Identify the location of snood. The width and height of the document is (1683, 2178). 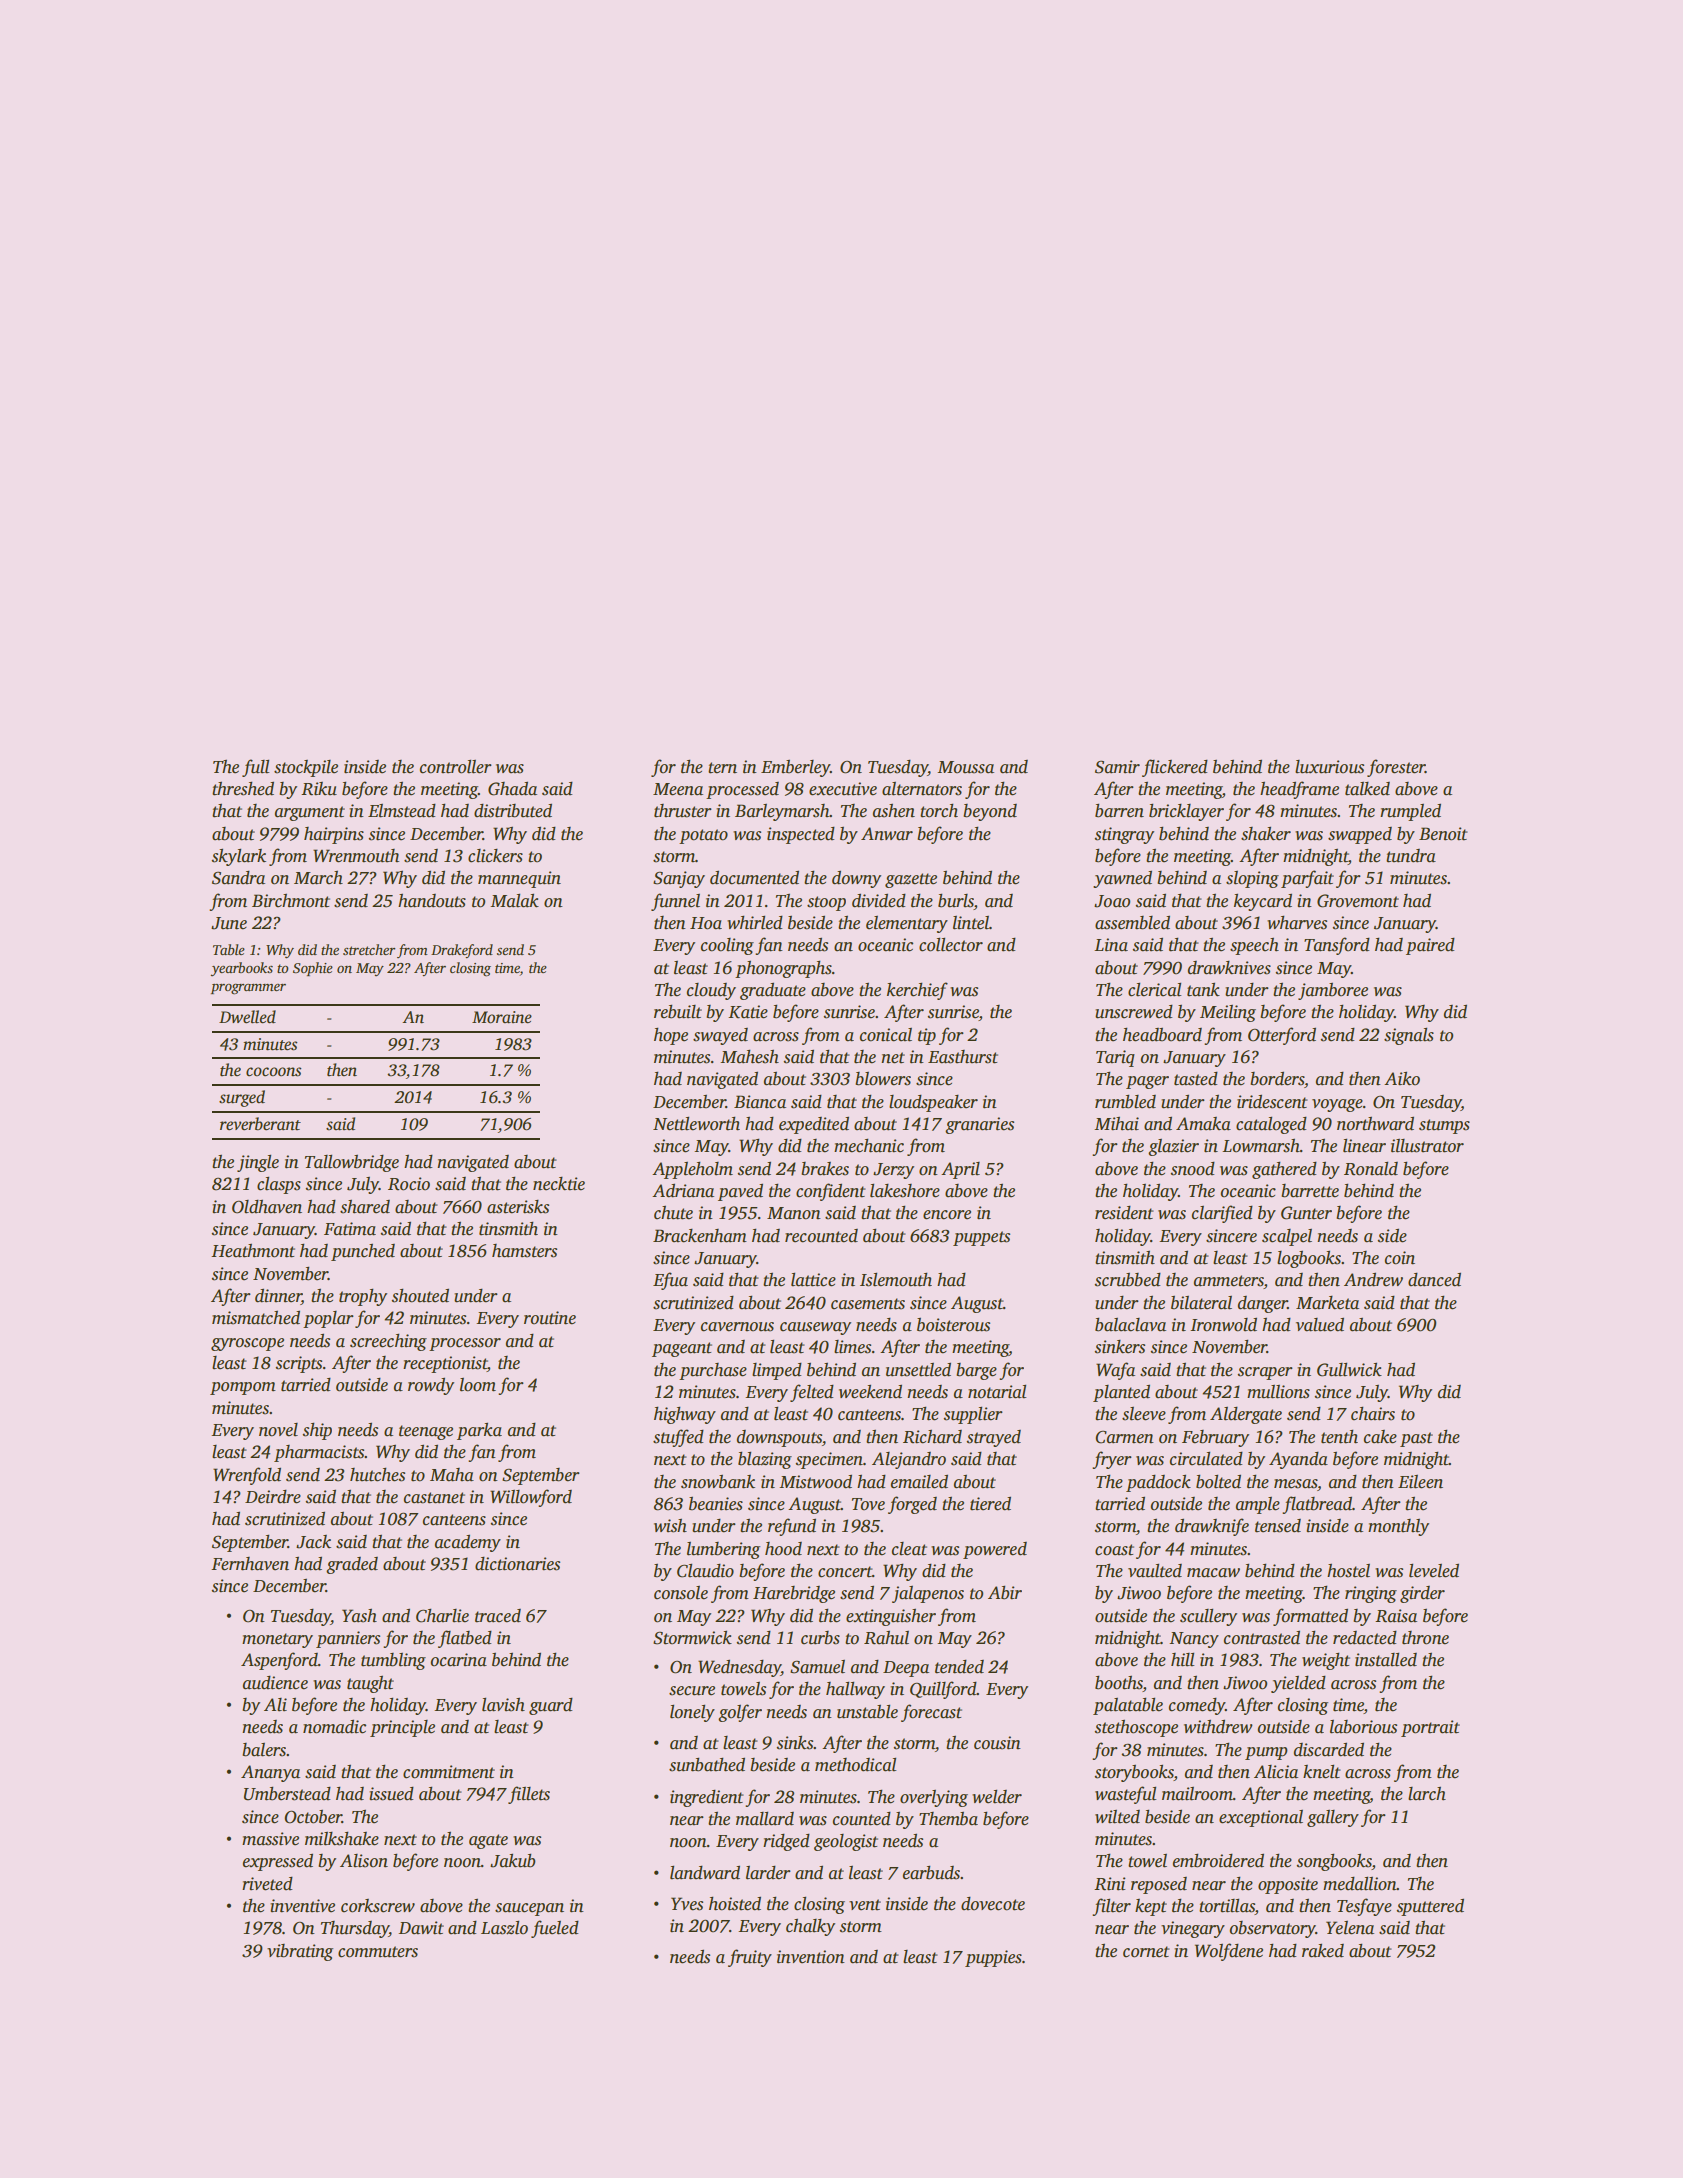
(1193, 1169).
